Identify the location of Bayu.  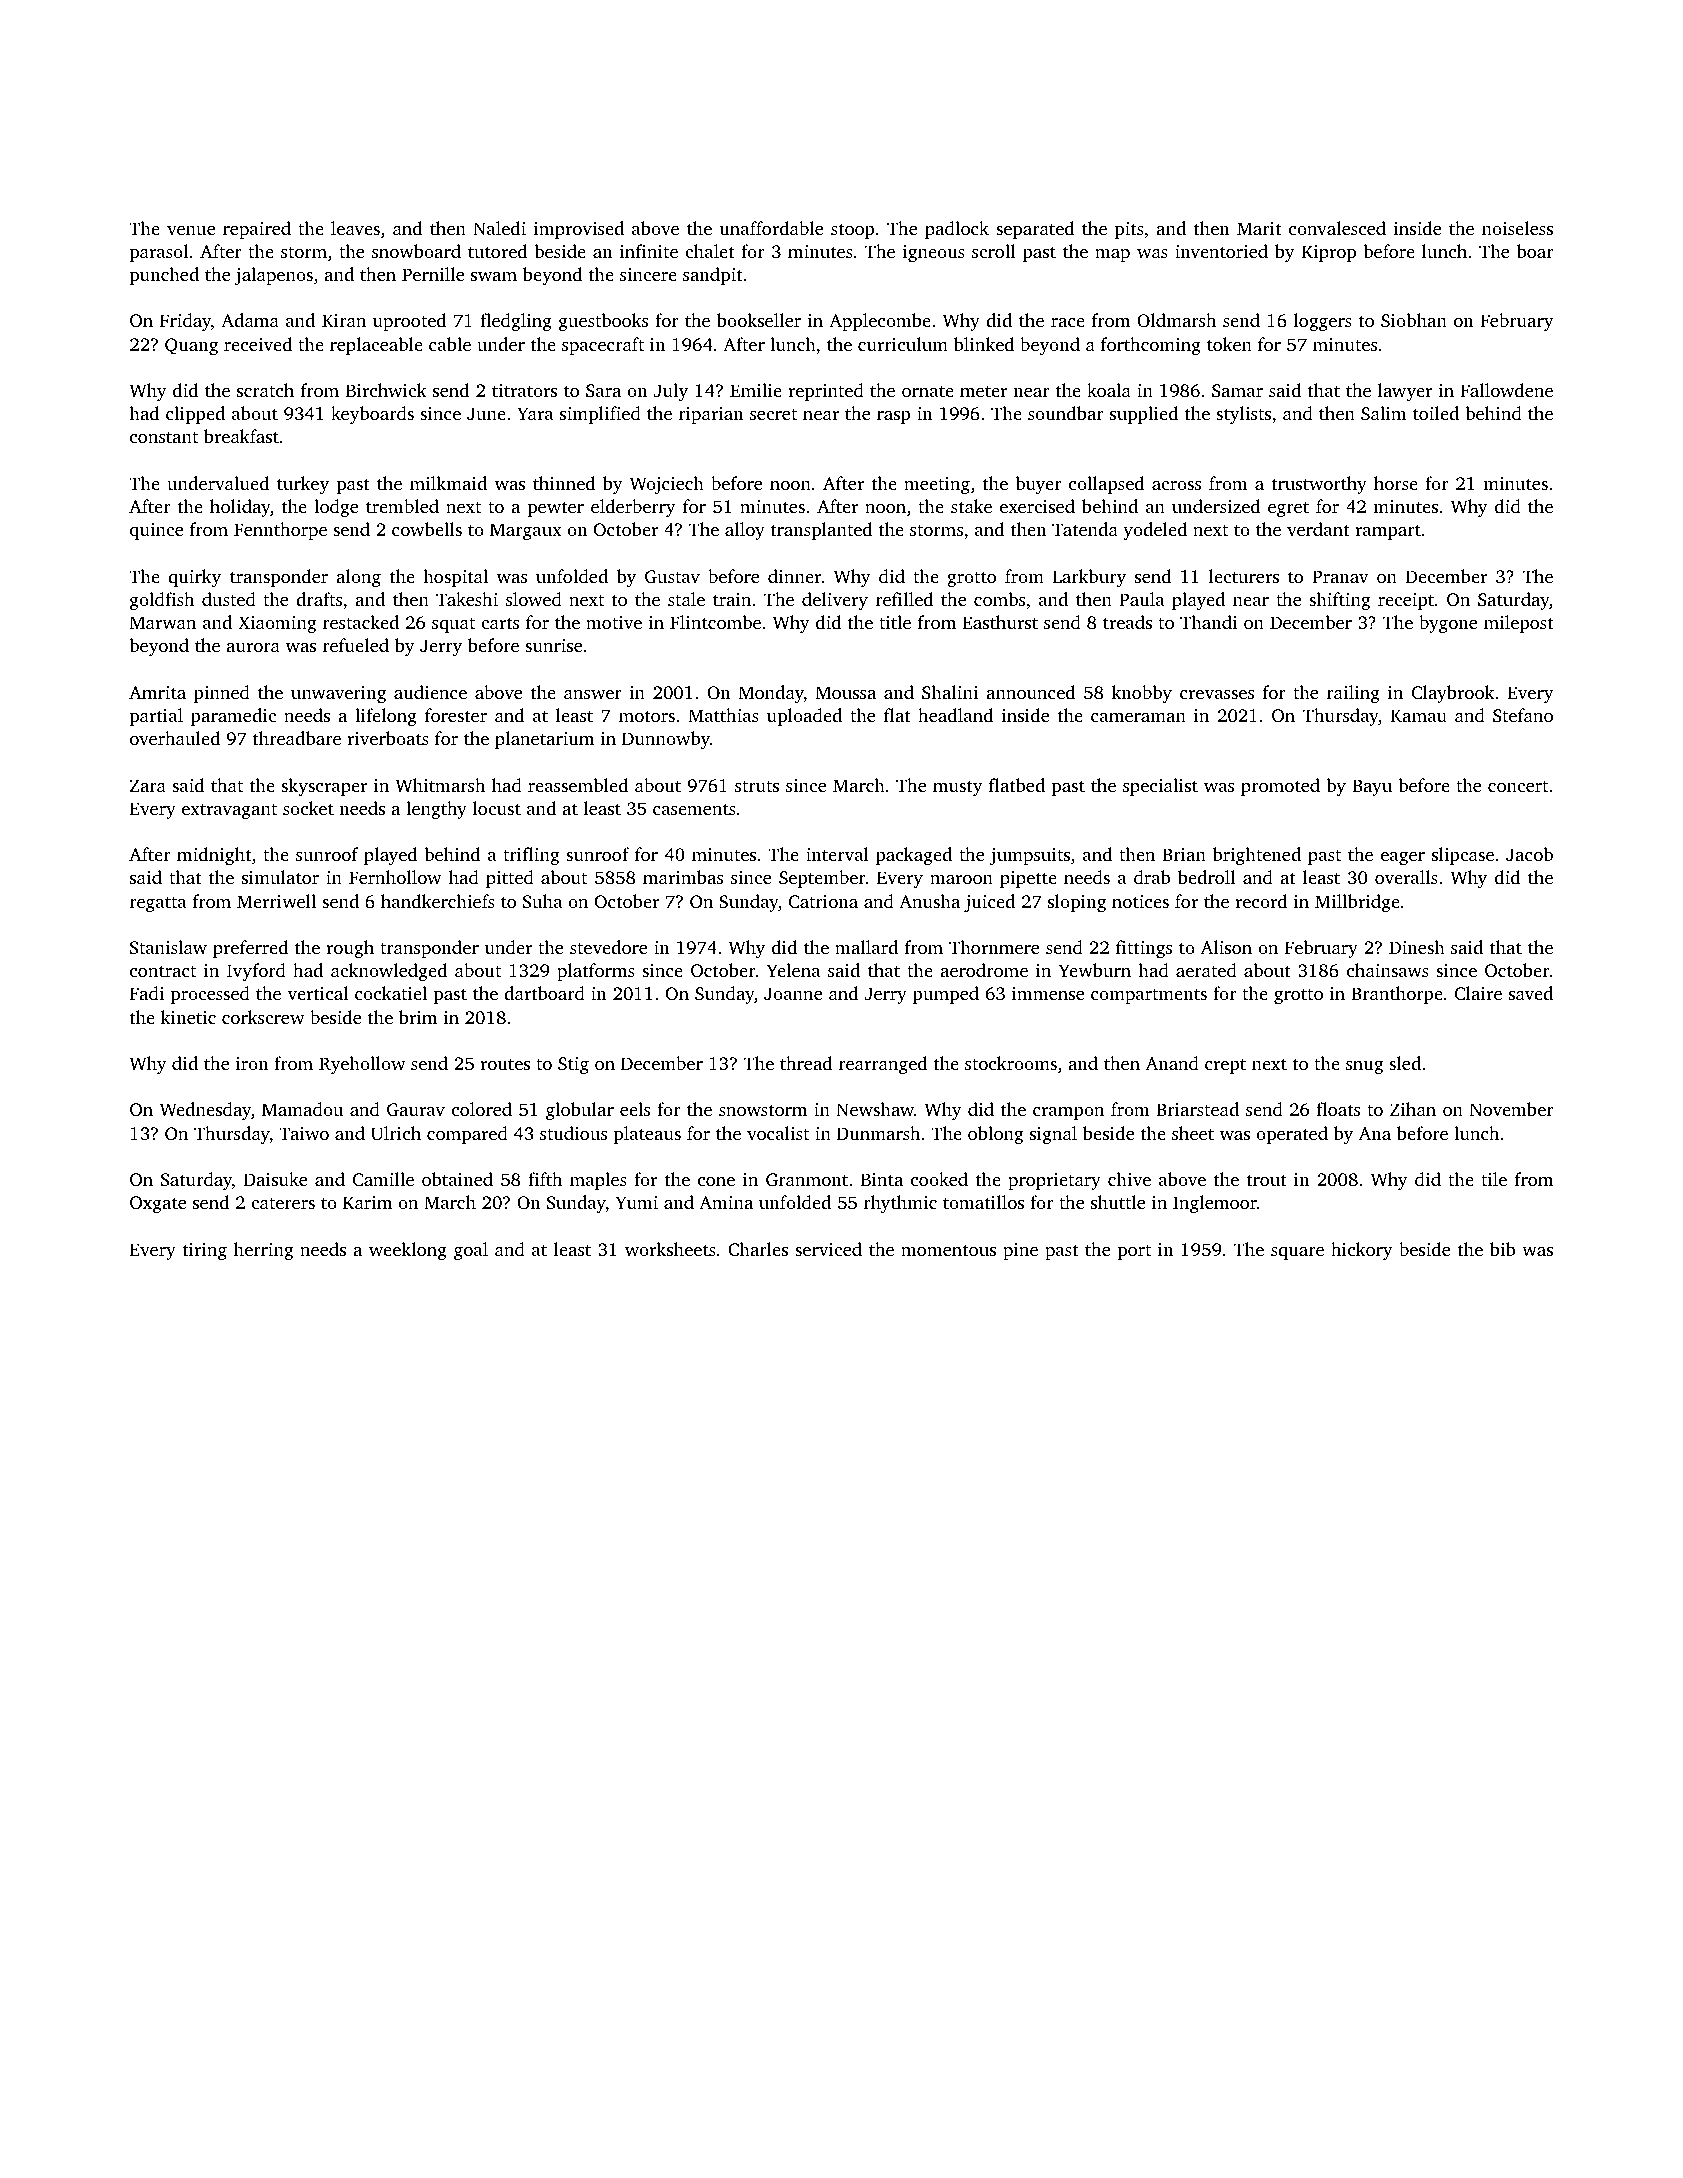
(1372, 787).
